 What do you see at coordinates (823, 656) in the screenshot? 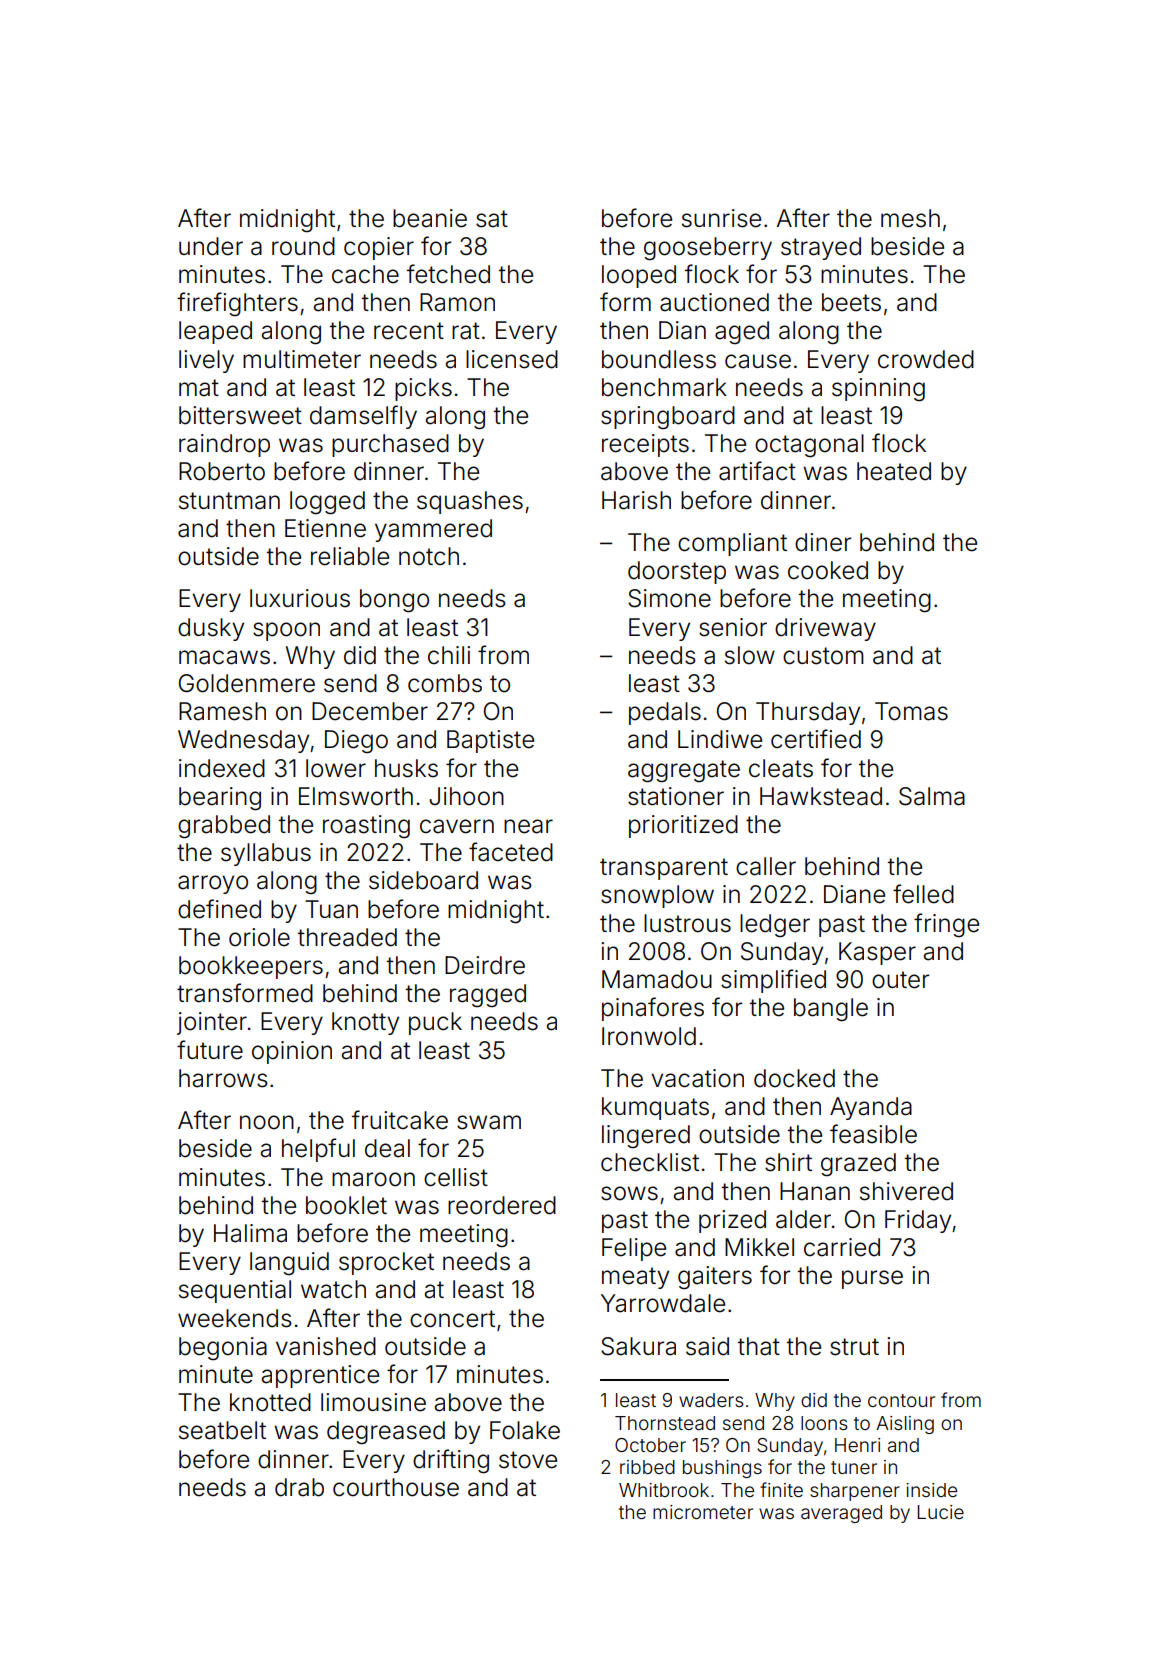
I see `custom` at bounding box center [823, 656].
